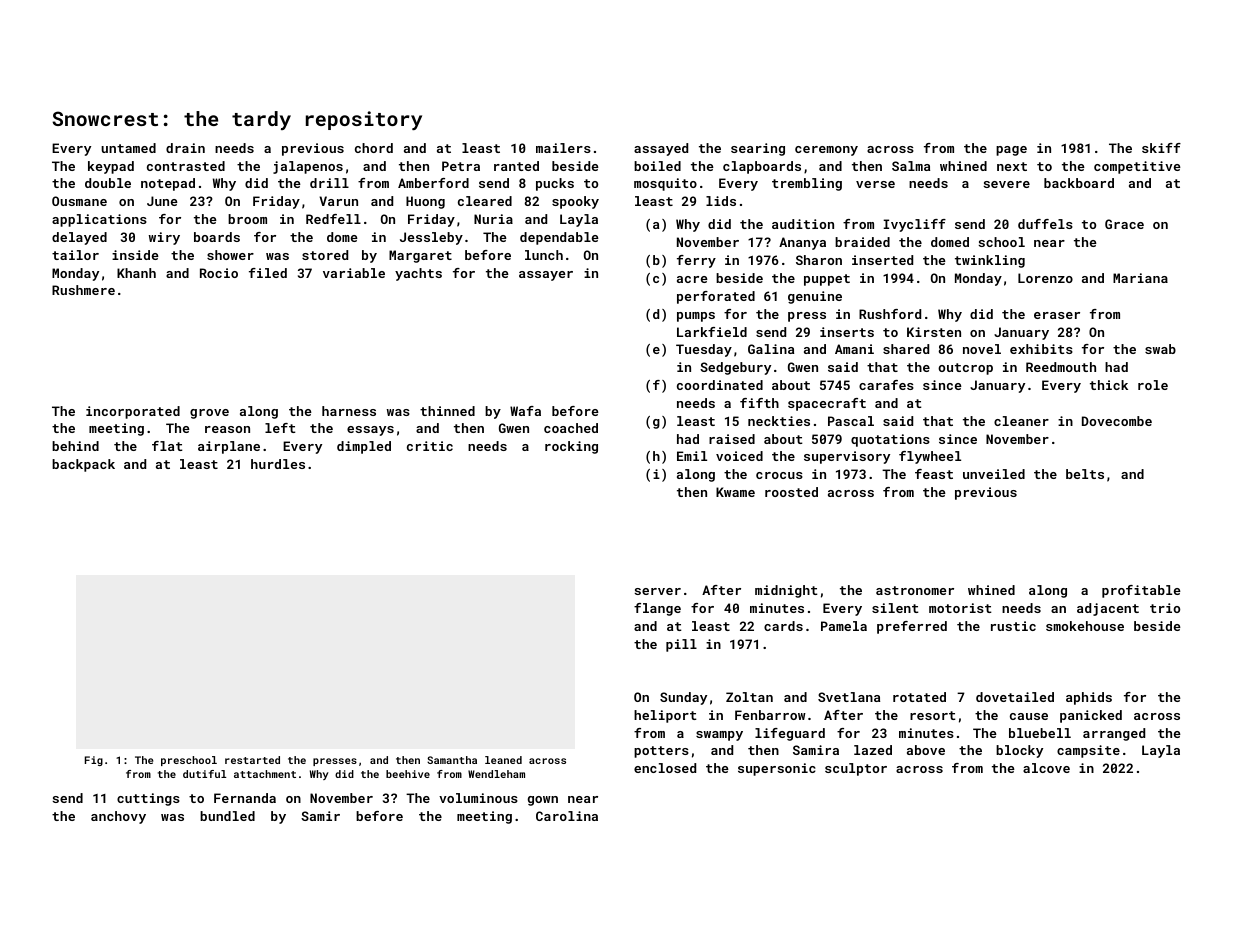 The width and height of the document is (1233, 952). What do you see at coordinates (1114, 734) in the document?
I see `arranged` at bounding box center [1114, 734].
